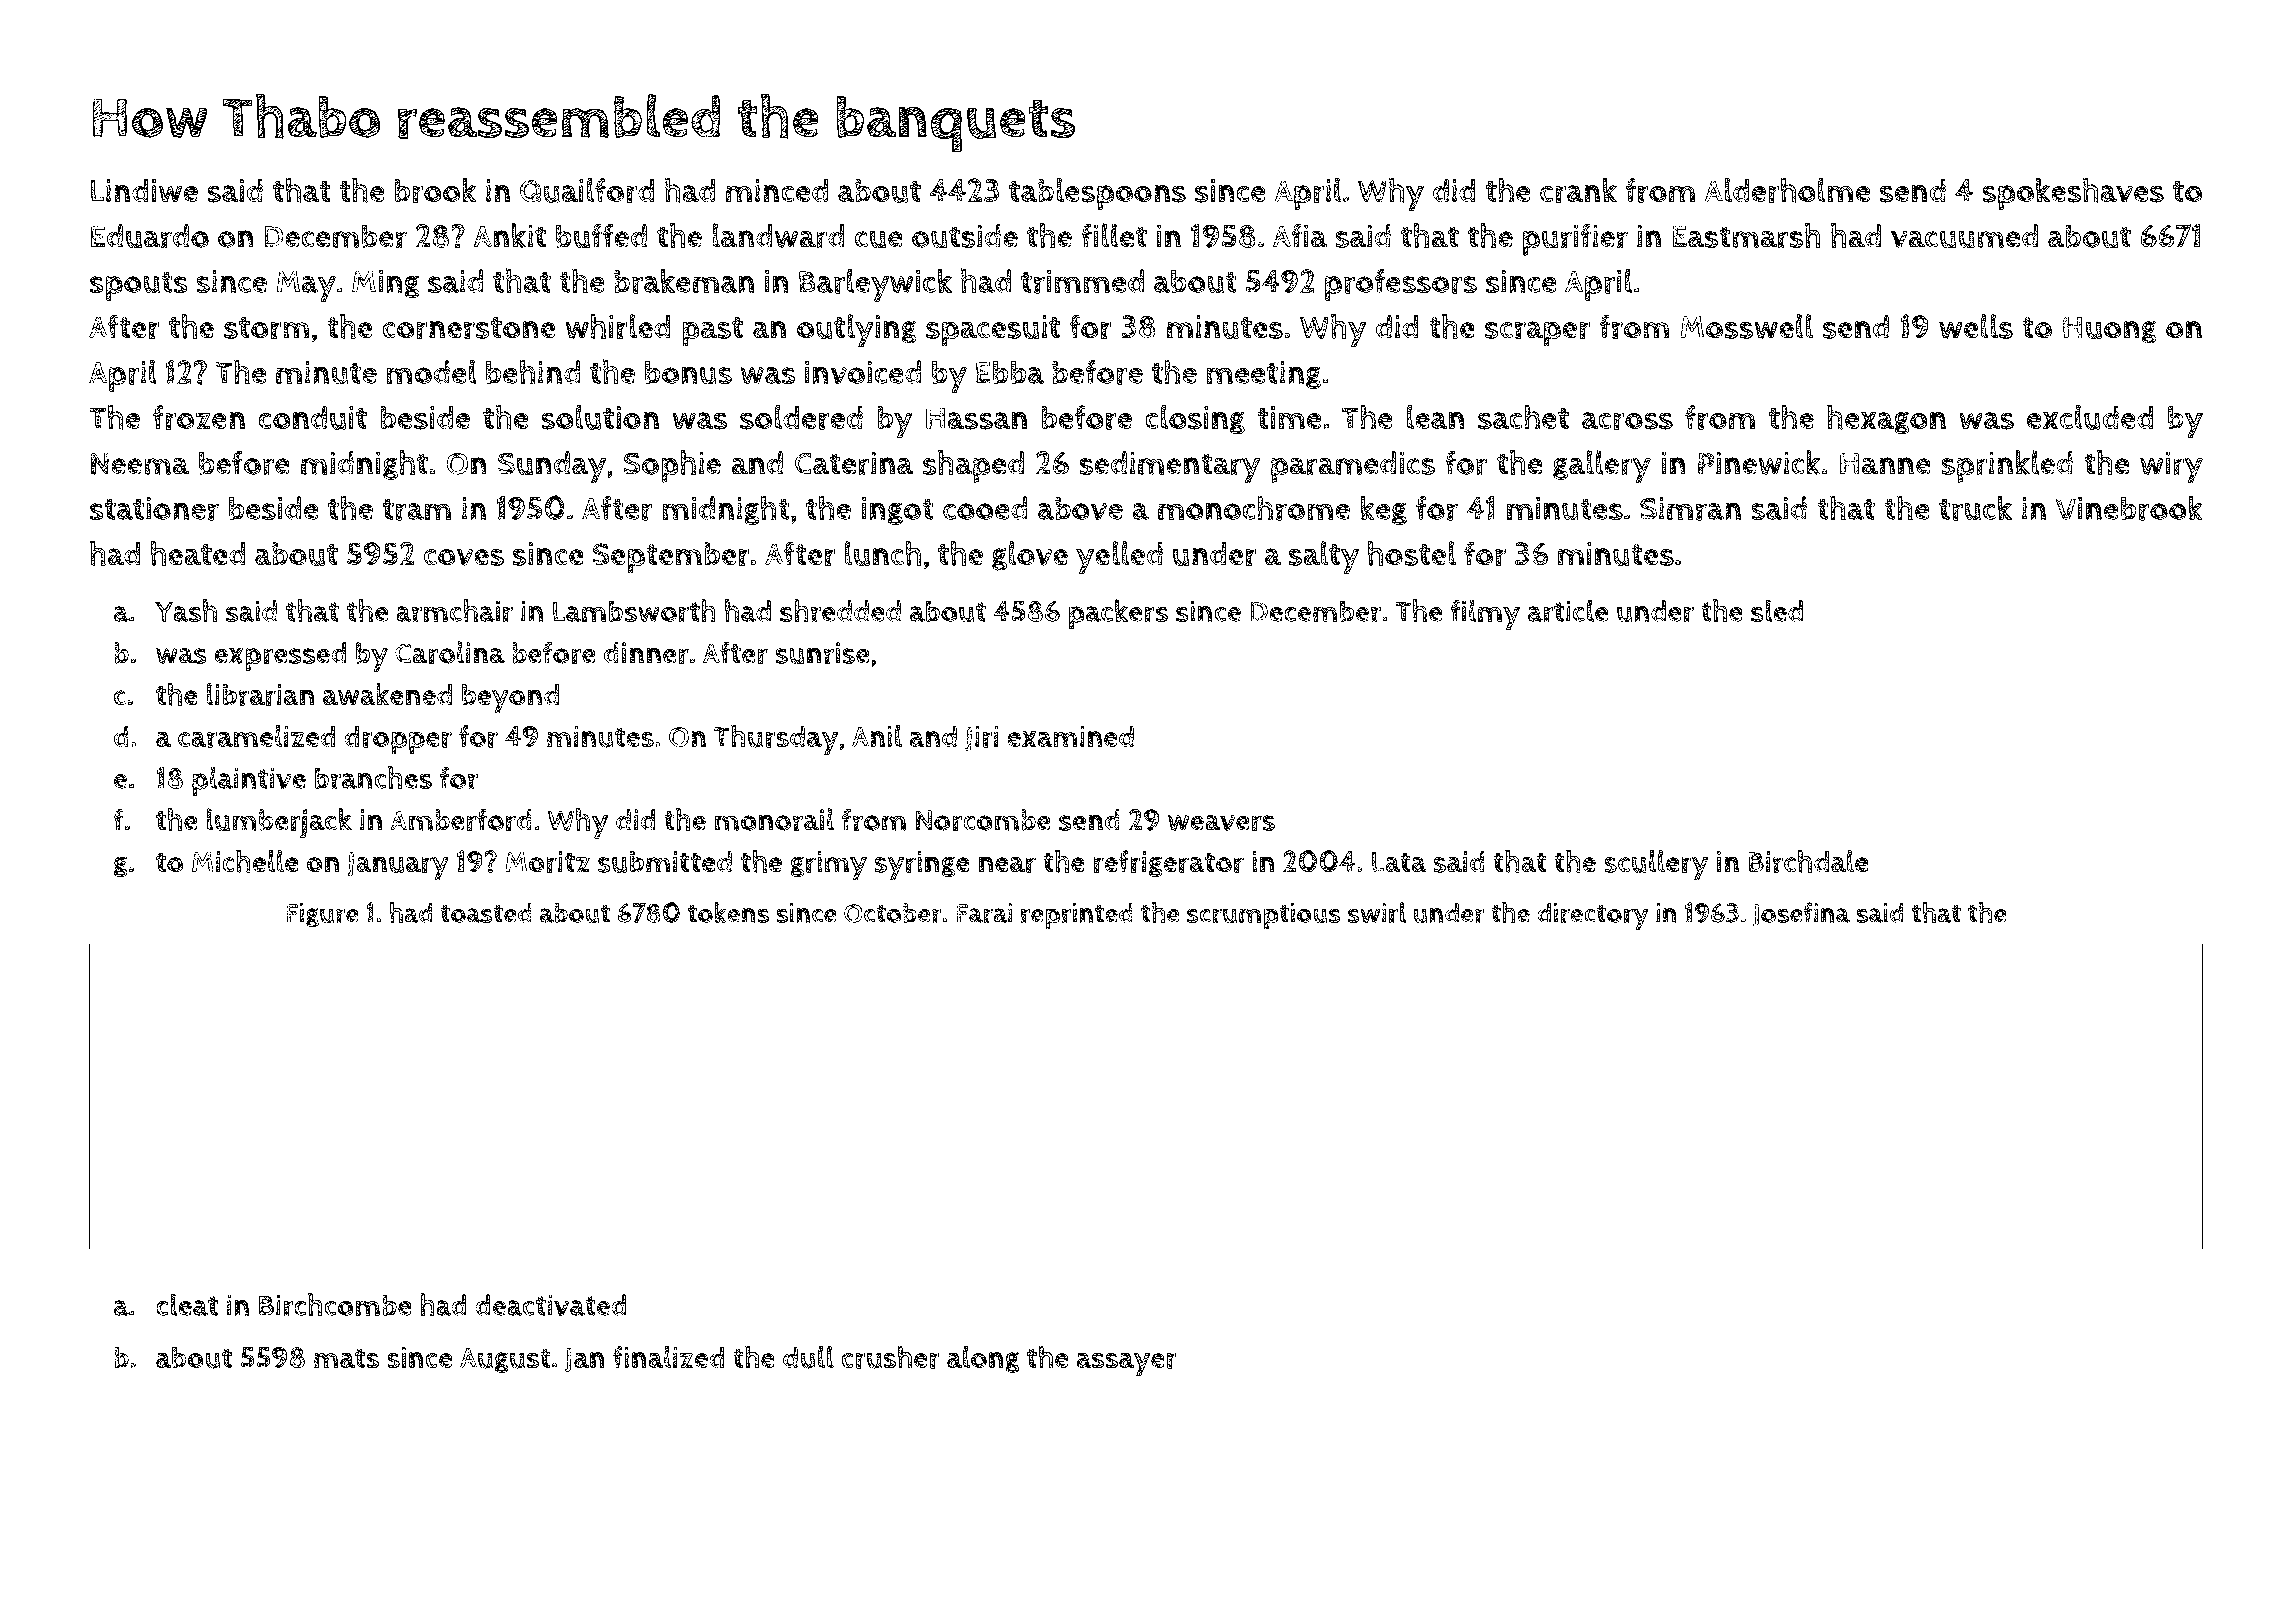  Describe the element at coordinates (587, 190) in the page. I see `Quailford` at that location.
